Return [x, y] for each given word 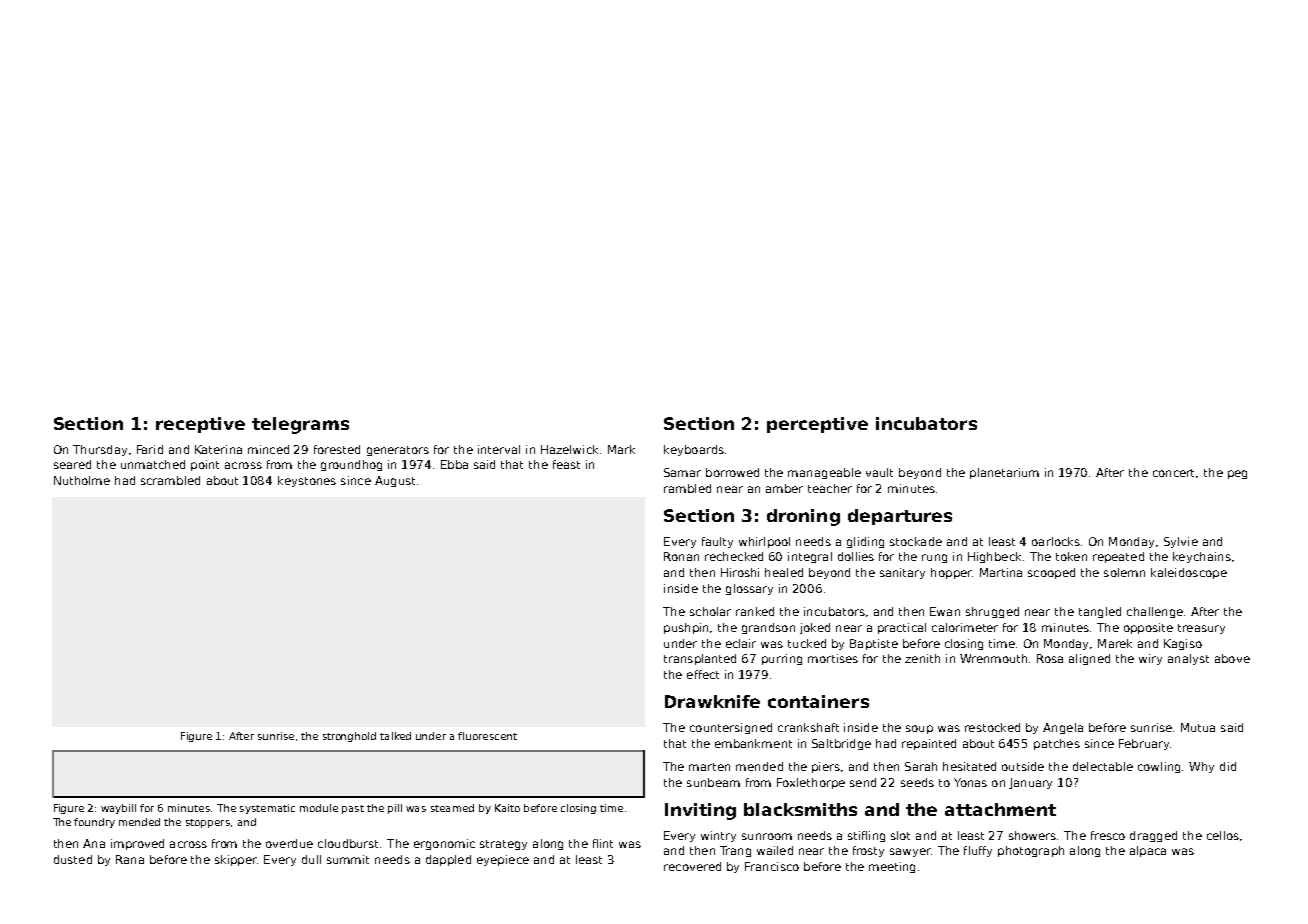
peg [1237, 474]
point [205, 465]
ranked [755, 611]
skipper [236, 860]
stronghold [349, 737]
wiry [1150, 659]
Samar [682, 472]
